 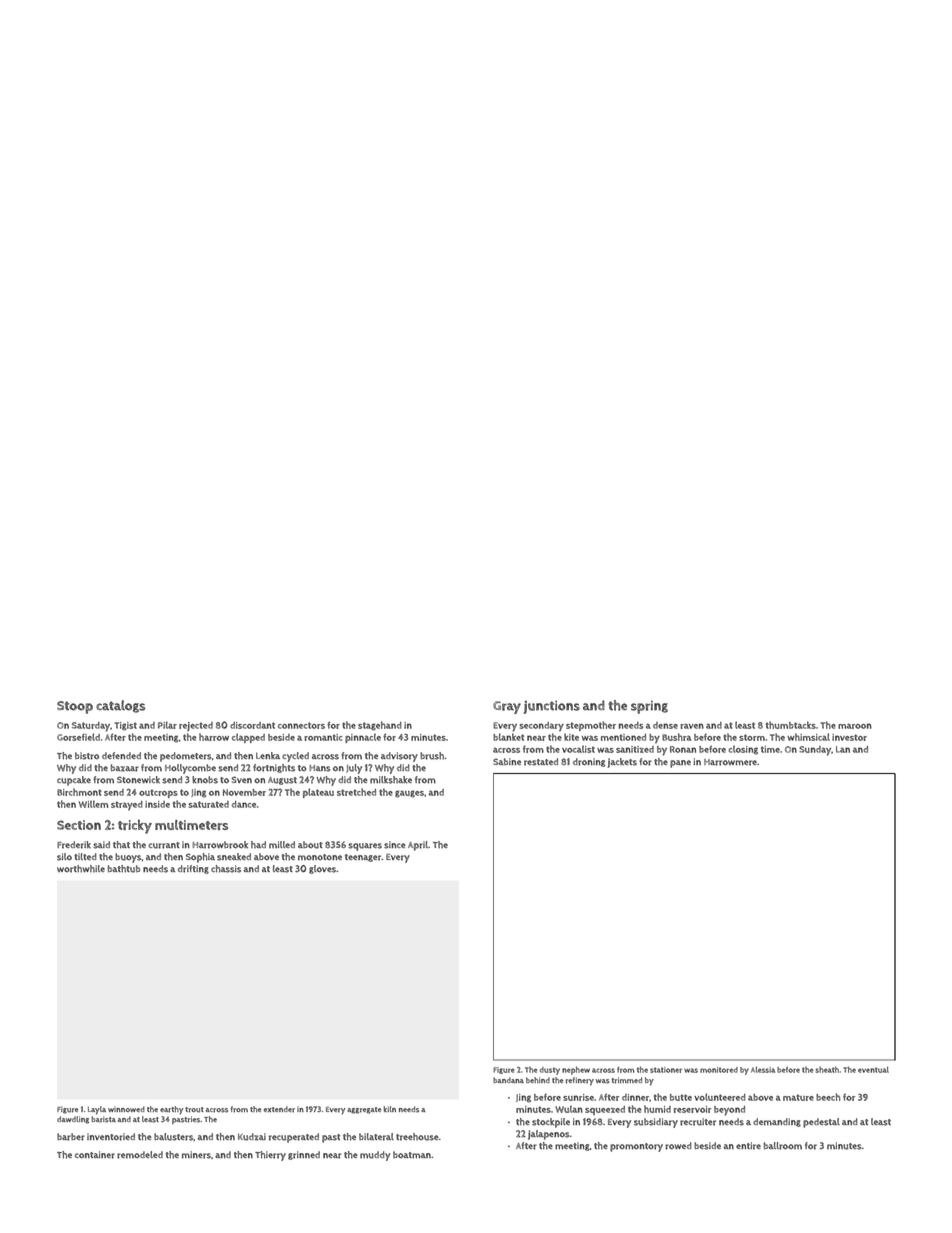 What do you see at coordinates (815, 751) in the page?
I see `Sunday` at bounding box center [815, 751].
